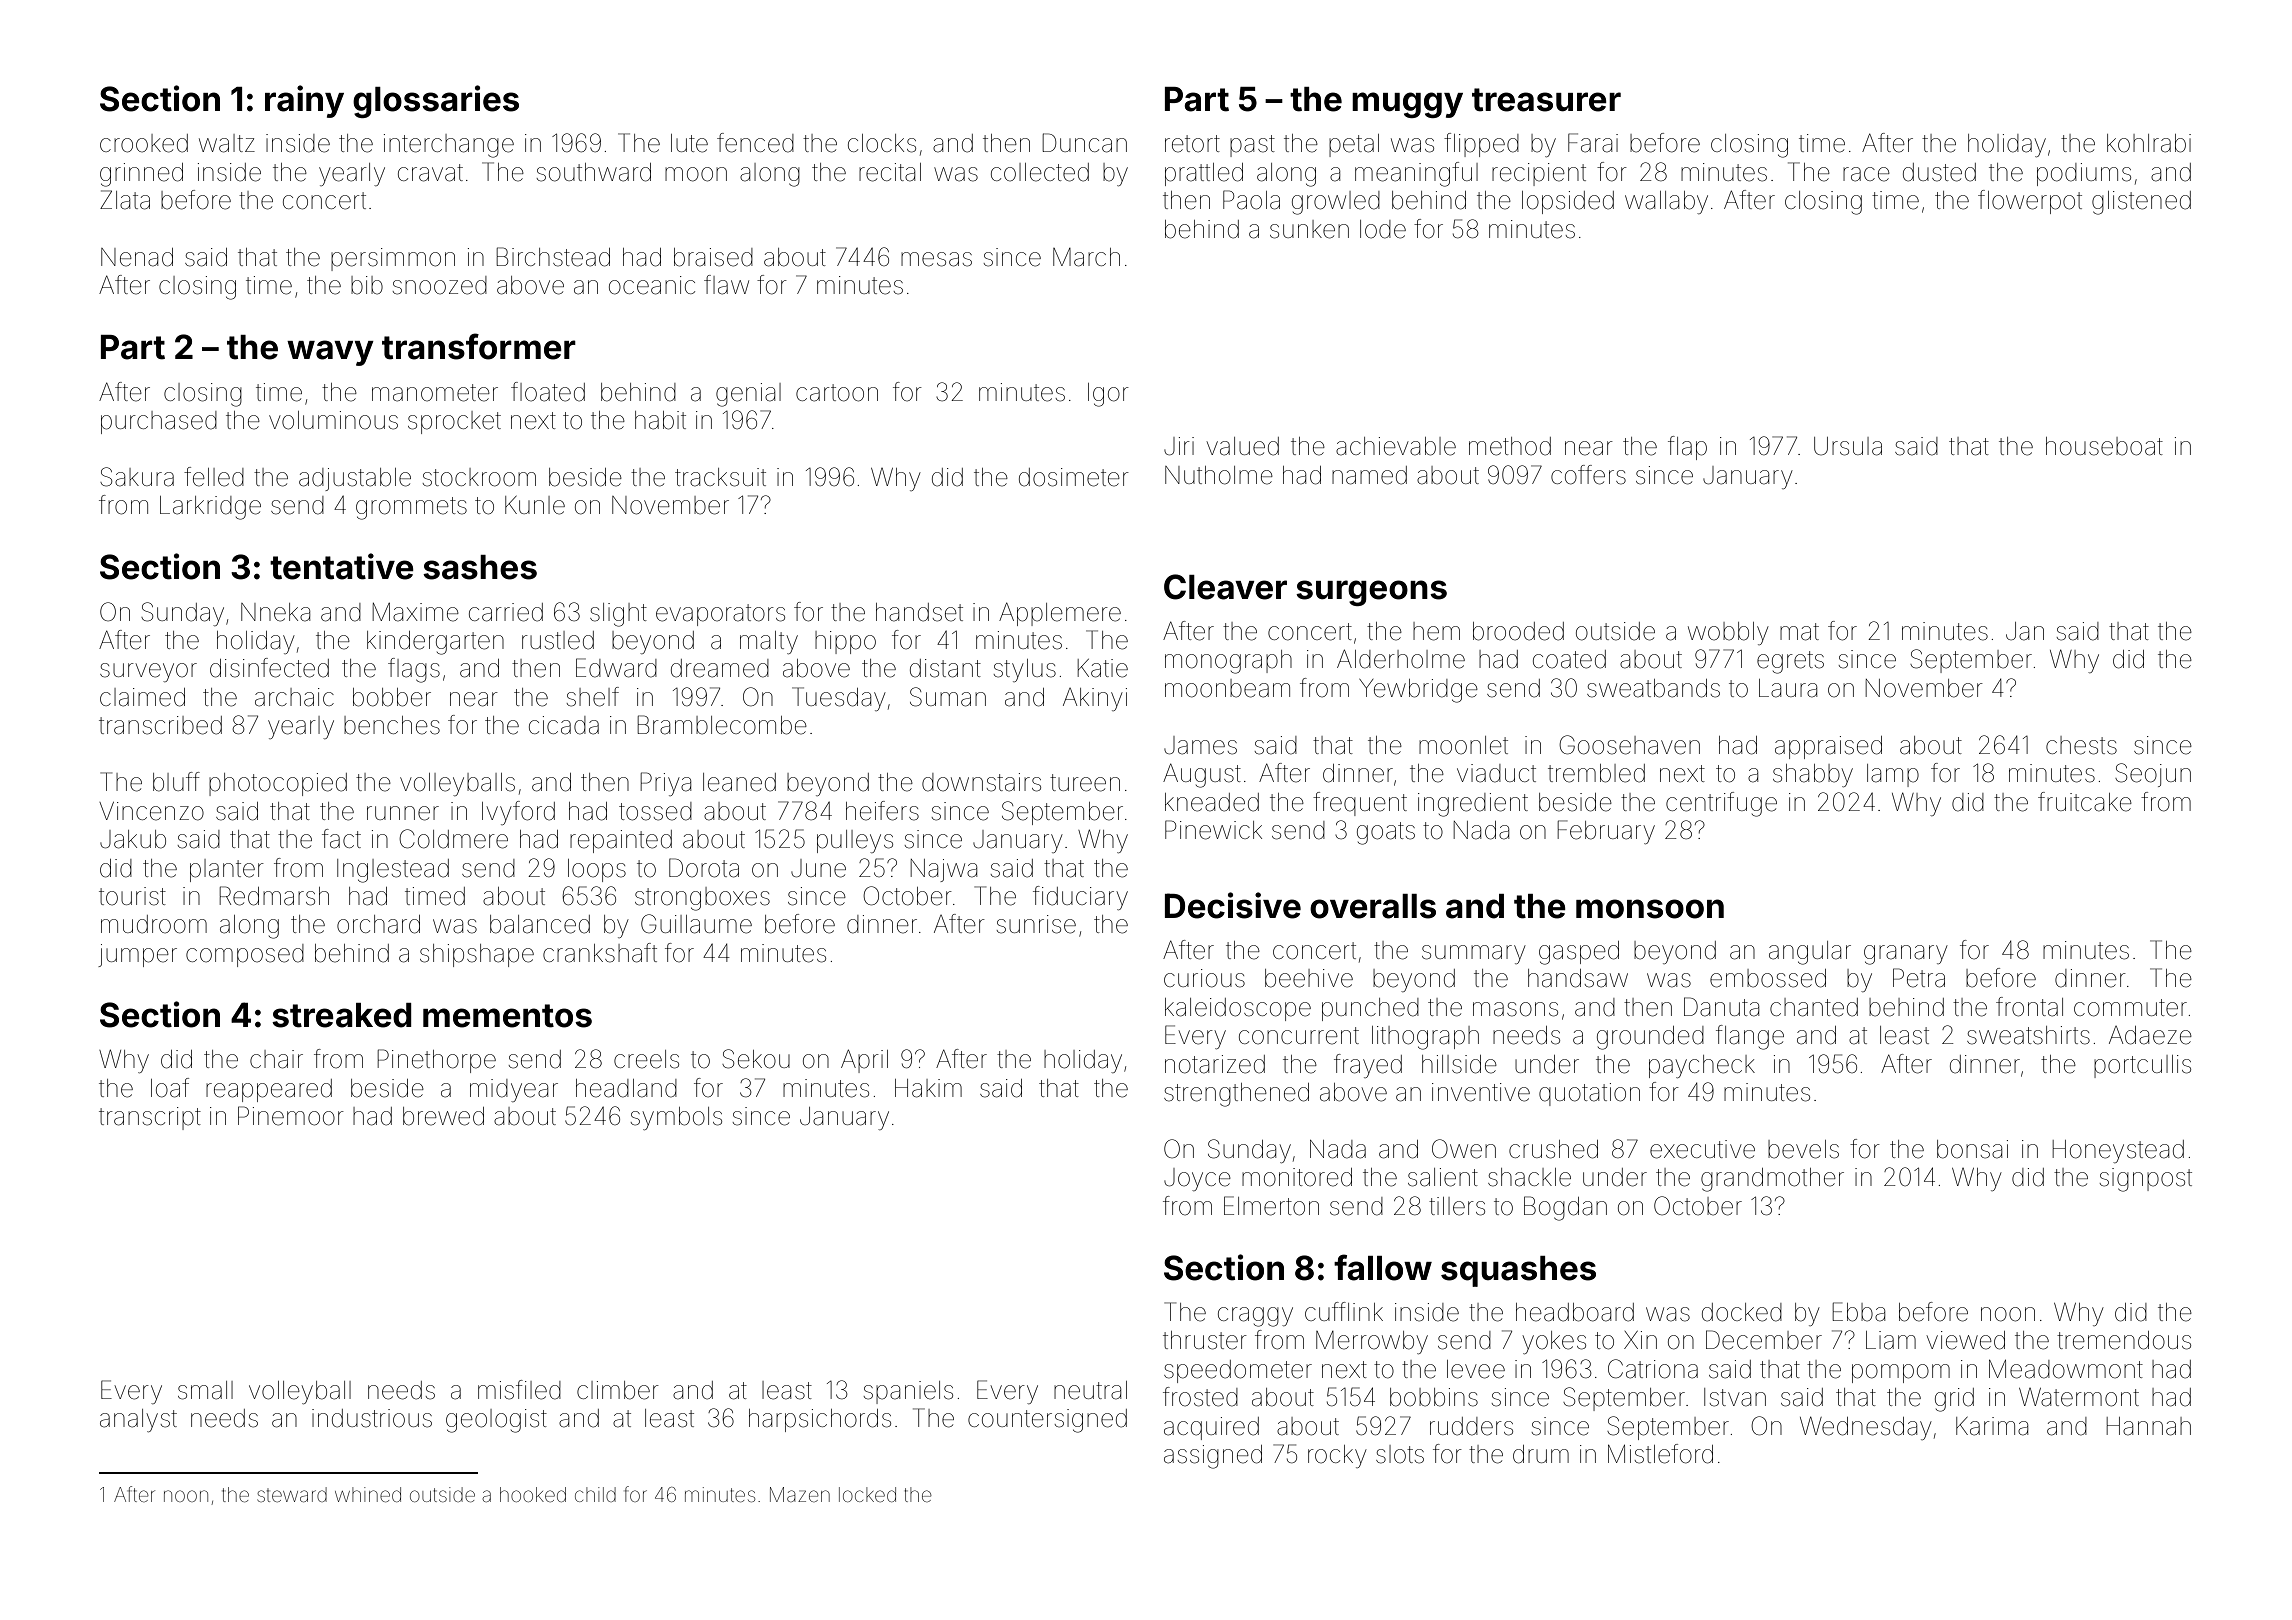 The height and width of the document is (1620, 2292). I want to click on grid, so click(1954, 1400).
